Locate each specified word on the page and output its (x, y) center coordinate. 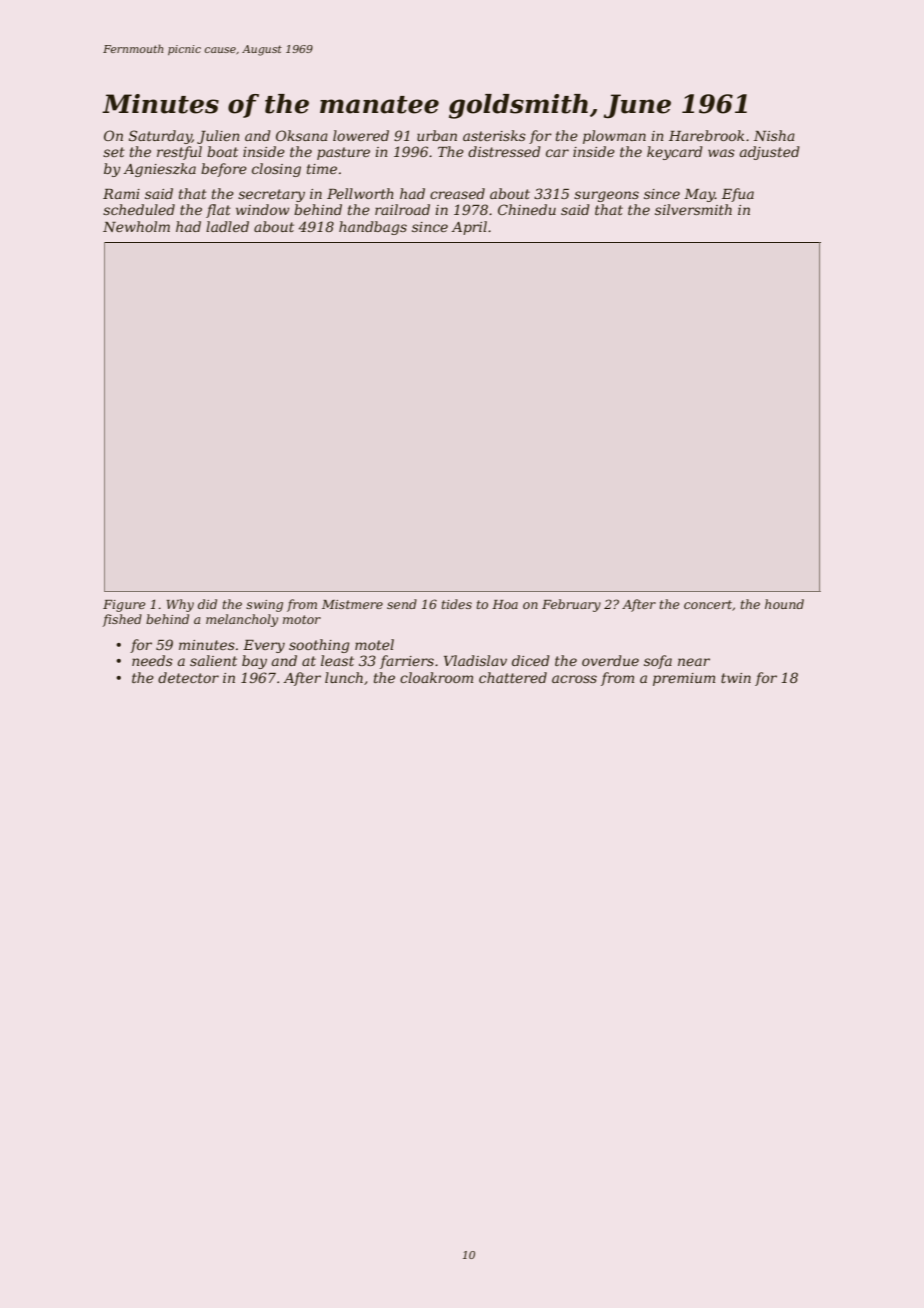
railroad (402, 209)
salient (213, 660)
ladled (227, 226)
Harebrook (706, 135)
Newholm (136, 226)
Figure (124, 606)
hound (784, 604)
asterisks (494, 135)
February (571, 605)
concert (708, 604)
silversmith (693, 209)
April (469, 228)
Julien (218, 137)
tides (456, 604)
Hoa (505, 604)
